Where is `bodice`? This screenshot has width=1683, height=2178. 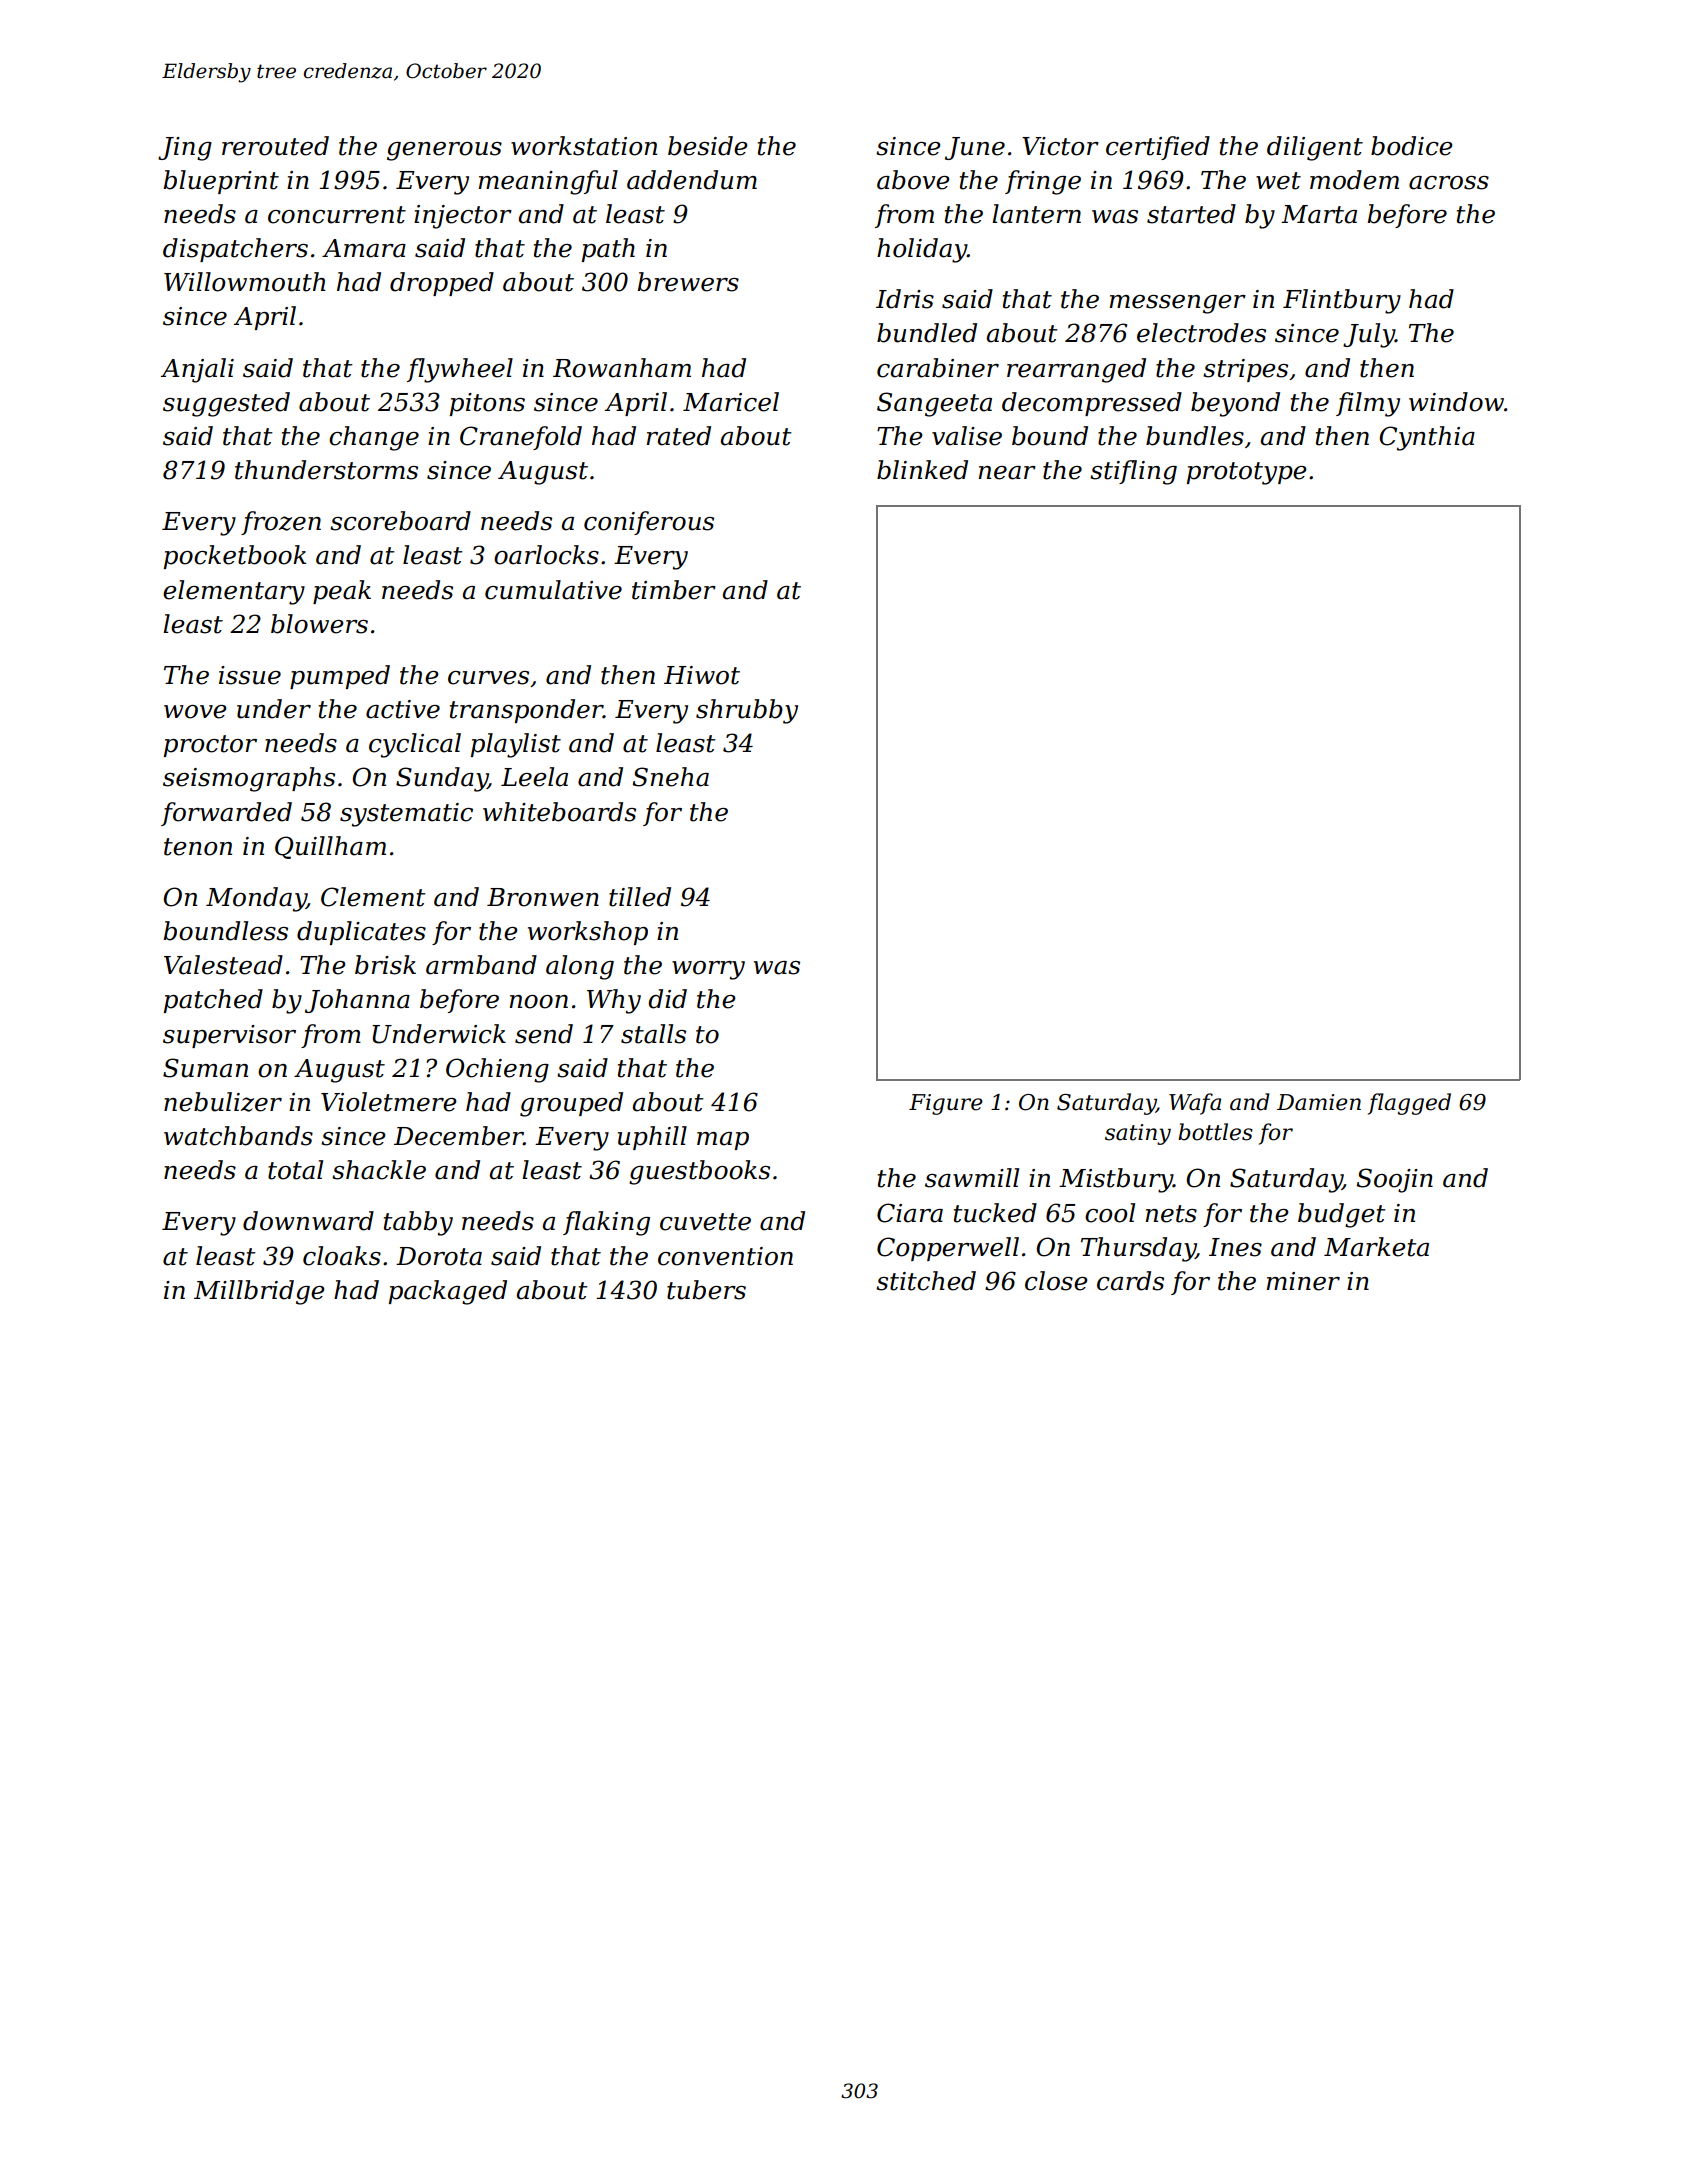 bodice is located at coordinates (1412, 146).
